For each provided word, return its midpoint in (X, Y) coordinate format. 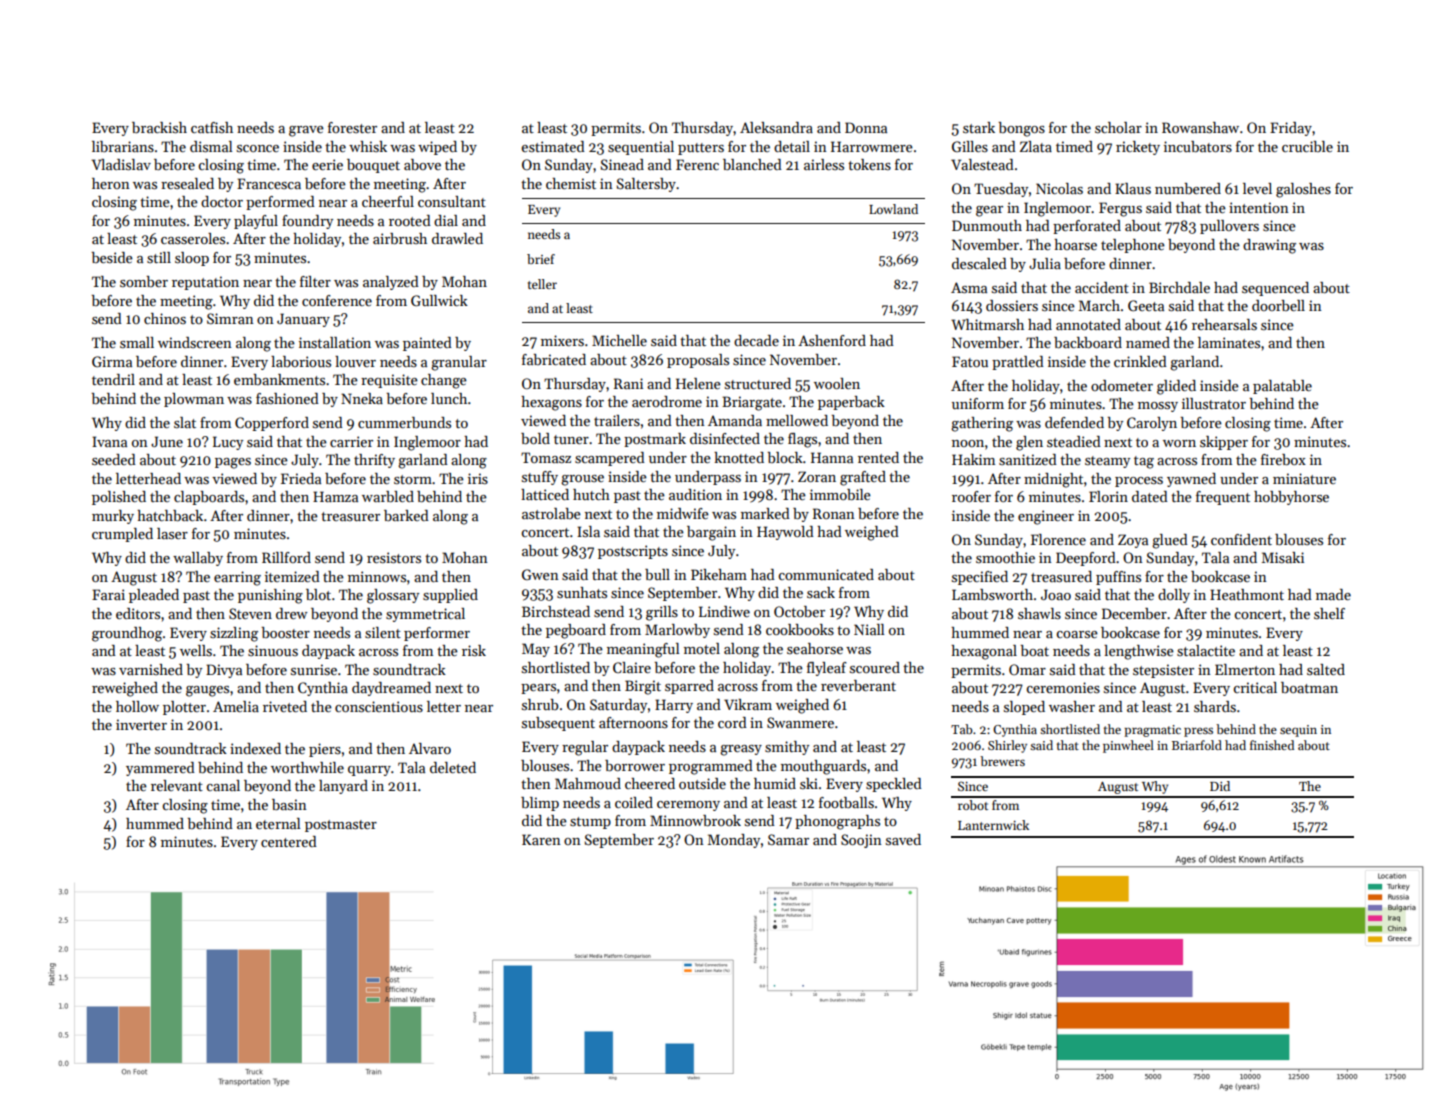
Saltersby (646, 185)
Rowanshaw (1200, 127)
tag (1144, 462)
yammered (160, 769)
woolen (837, 383)
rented (878, 457)
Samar (788, 839)
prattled (1018, 363)
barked (406, 515)
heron (111, 183)
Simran (230, 318)
